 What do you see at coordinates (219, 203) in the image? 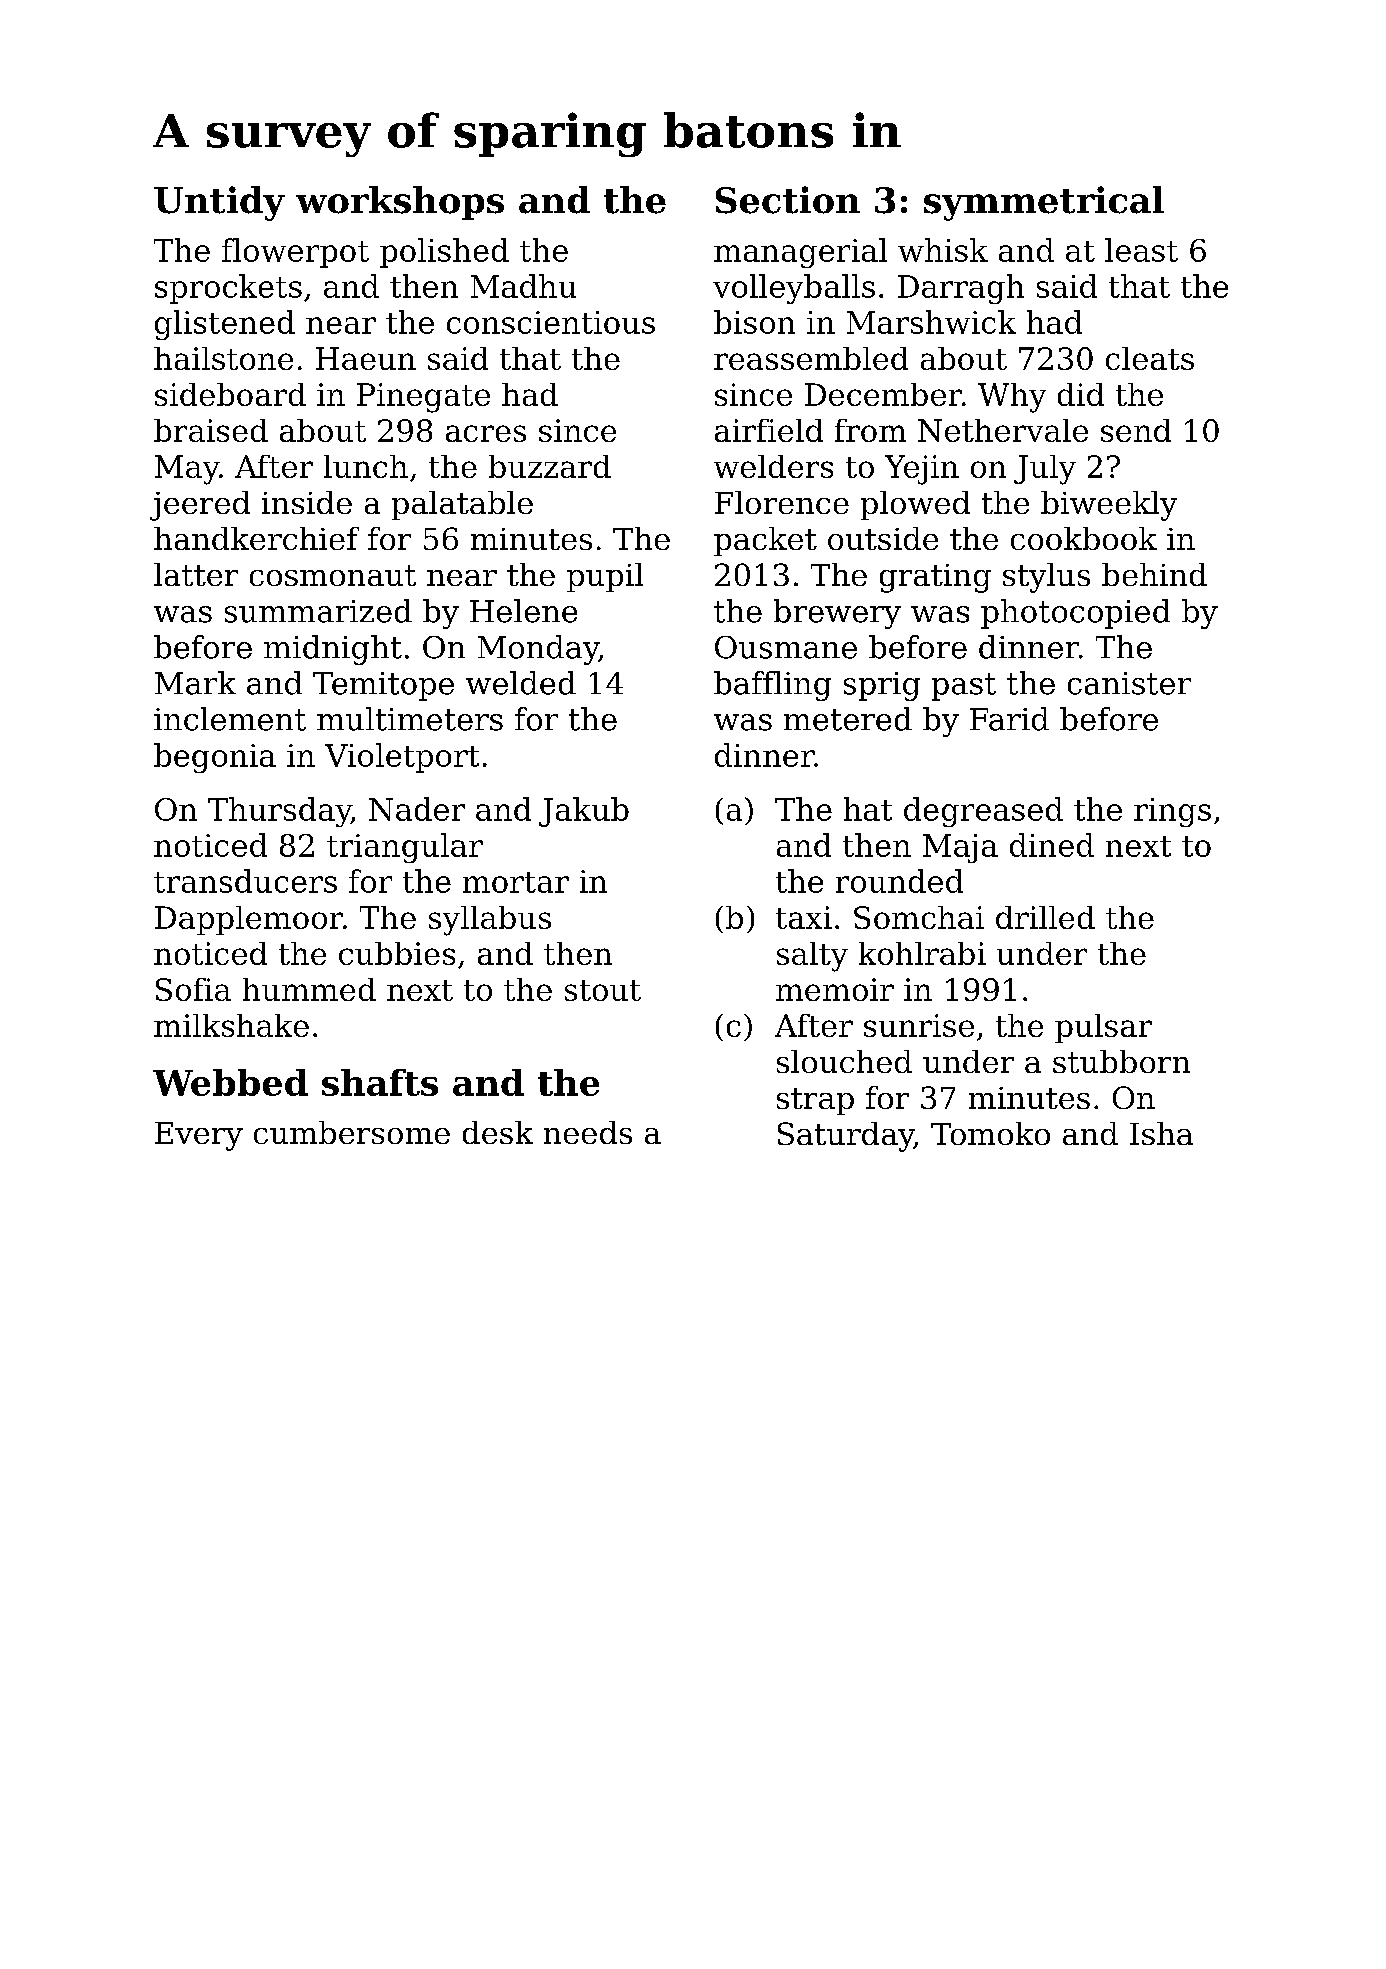
I see `Untidy` at bounding box center [219, 203].
